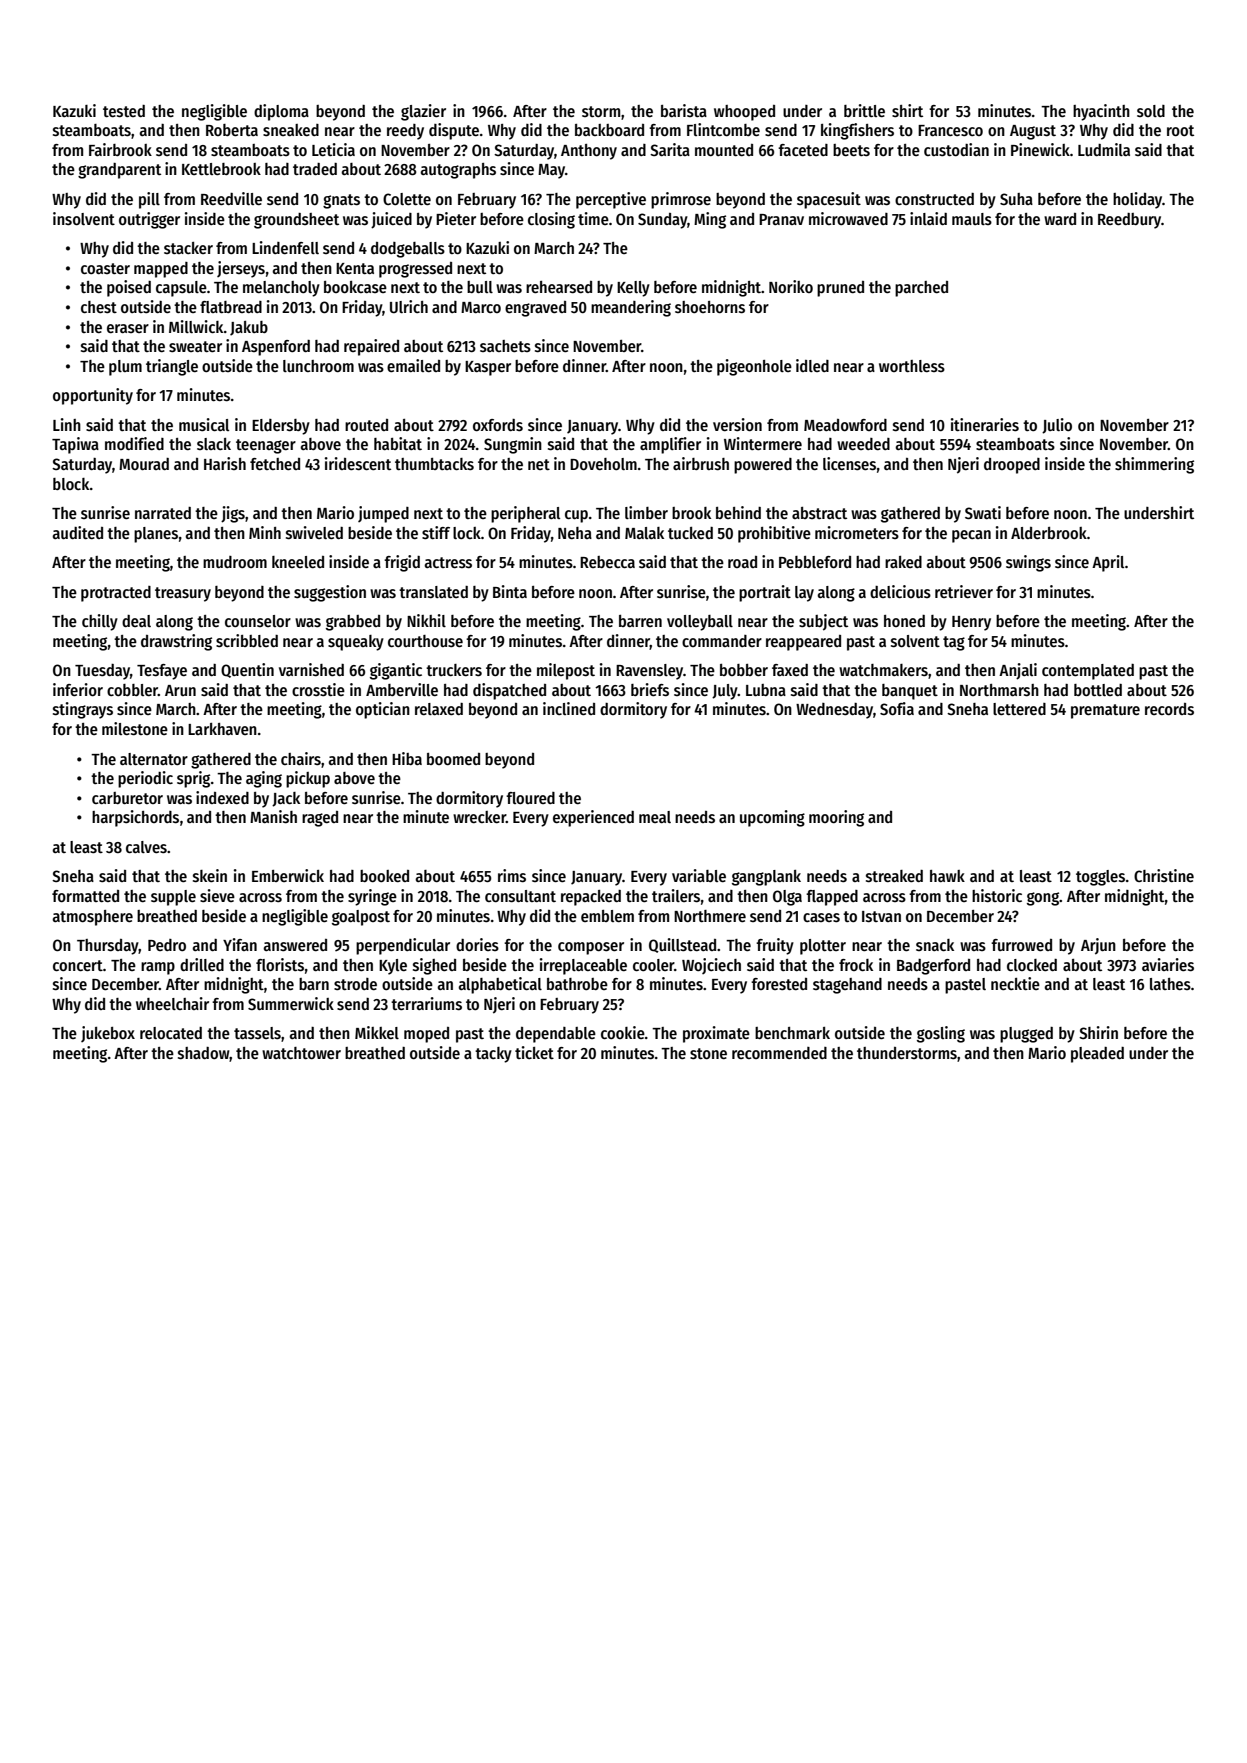 This screenshot has height=1763, width=1247. Describe the element at coordinates (281, 112) in the screenshot. I see `diploma` at that location.
